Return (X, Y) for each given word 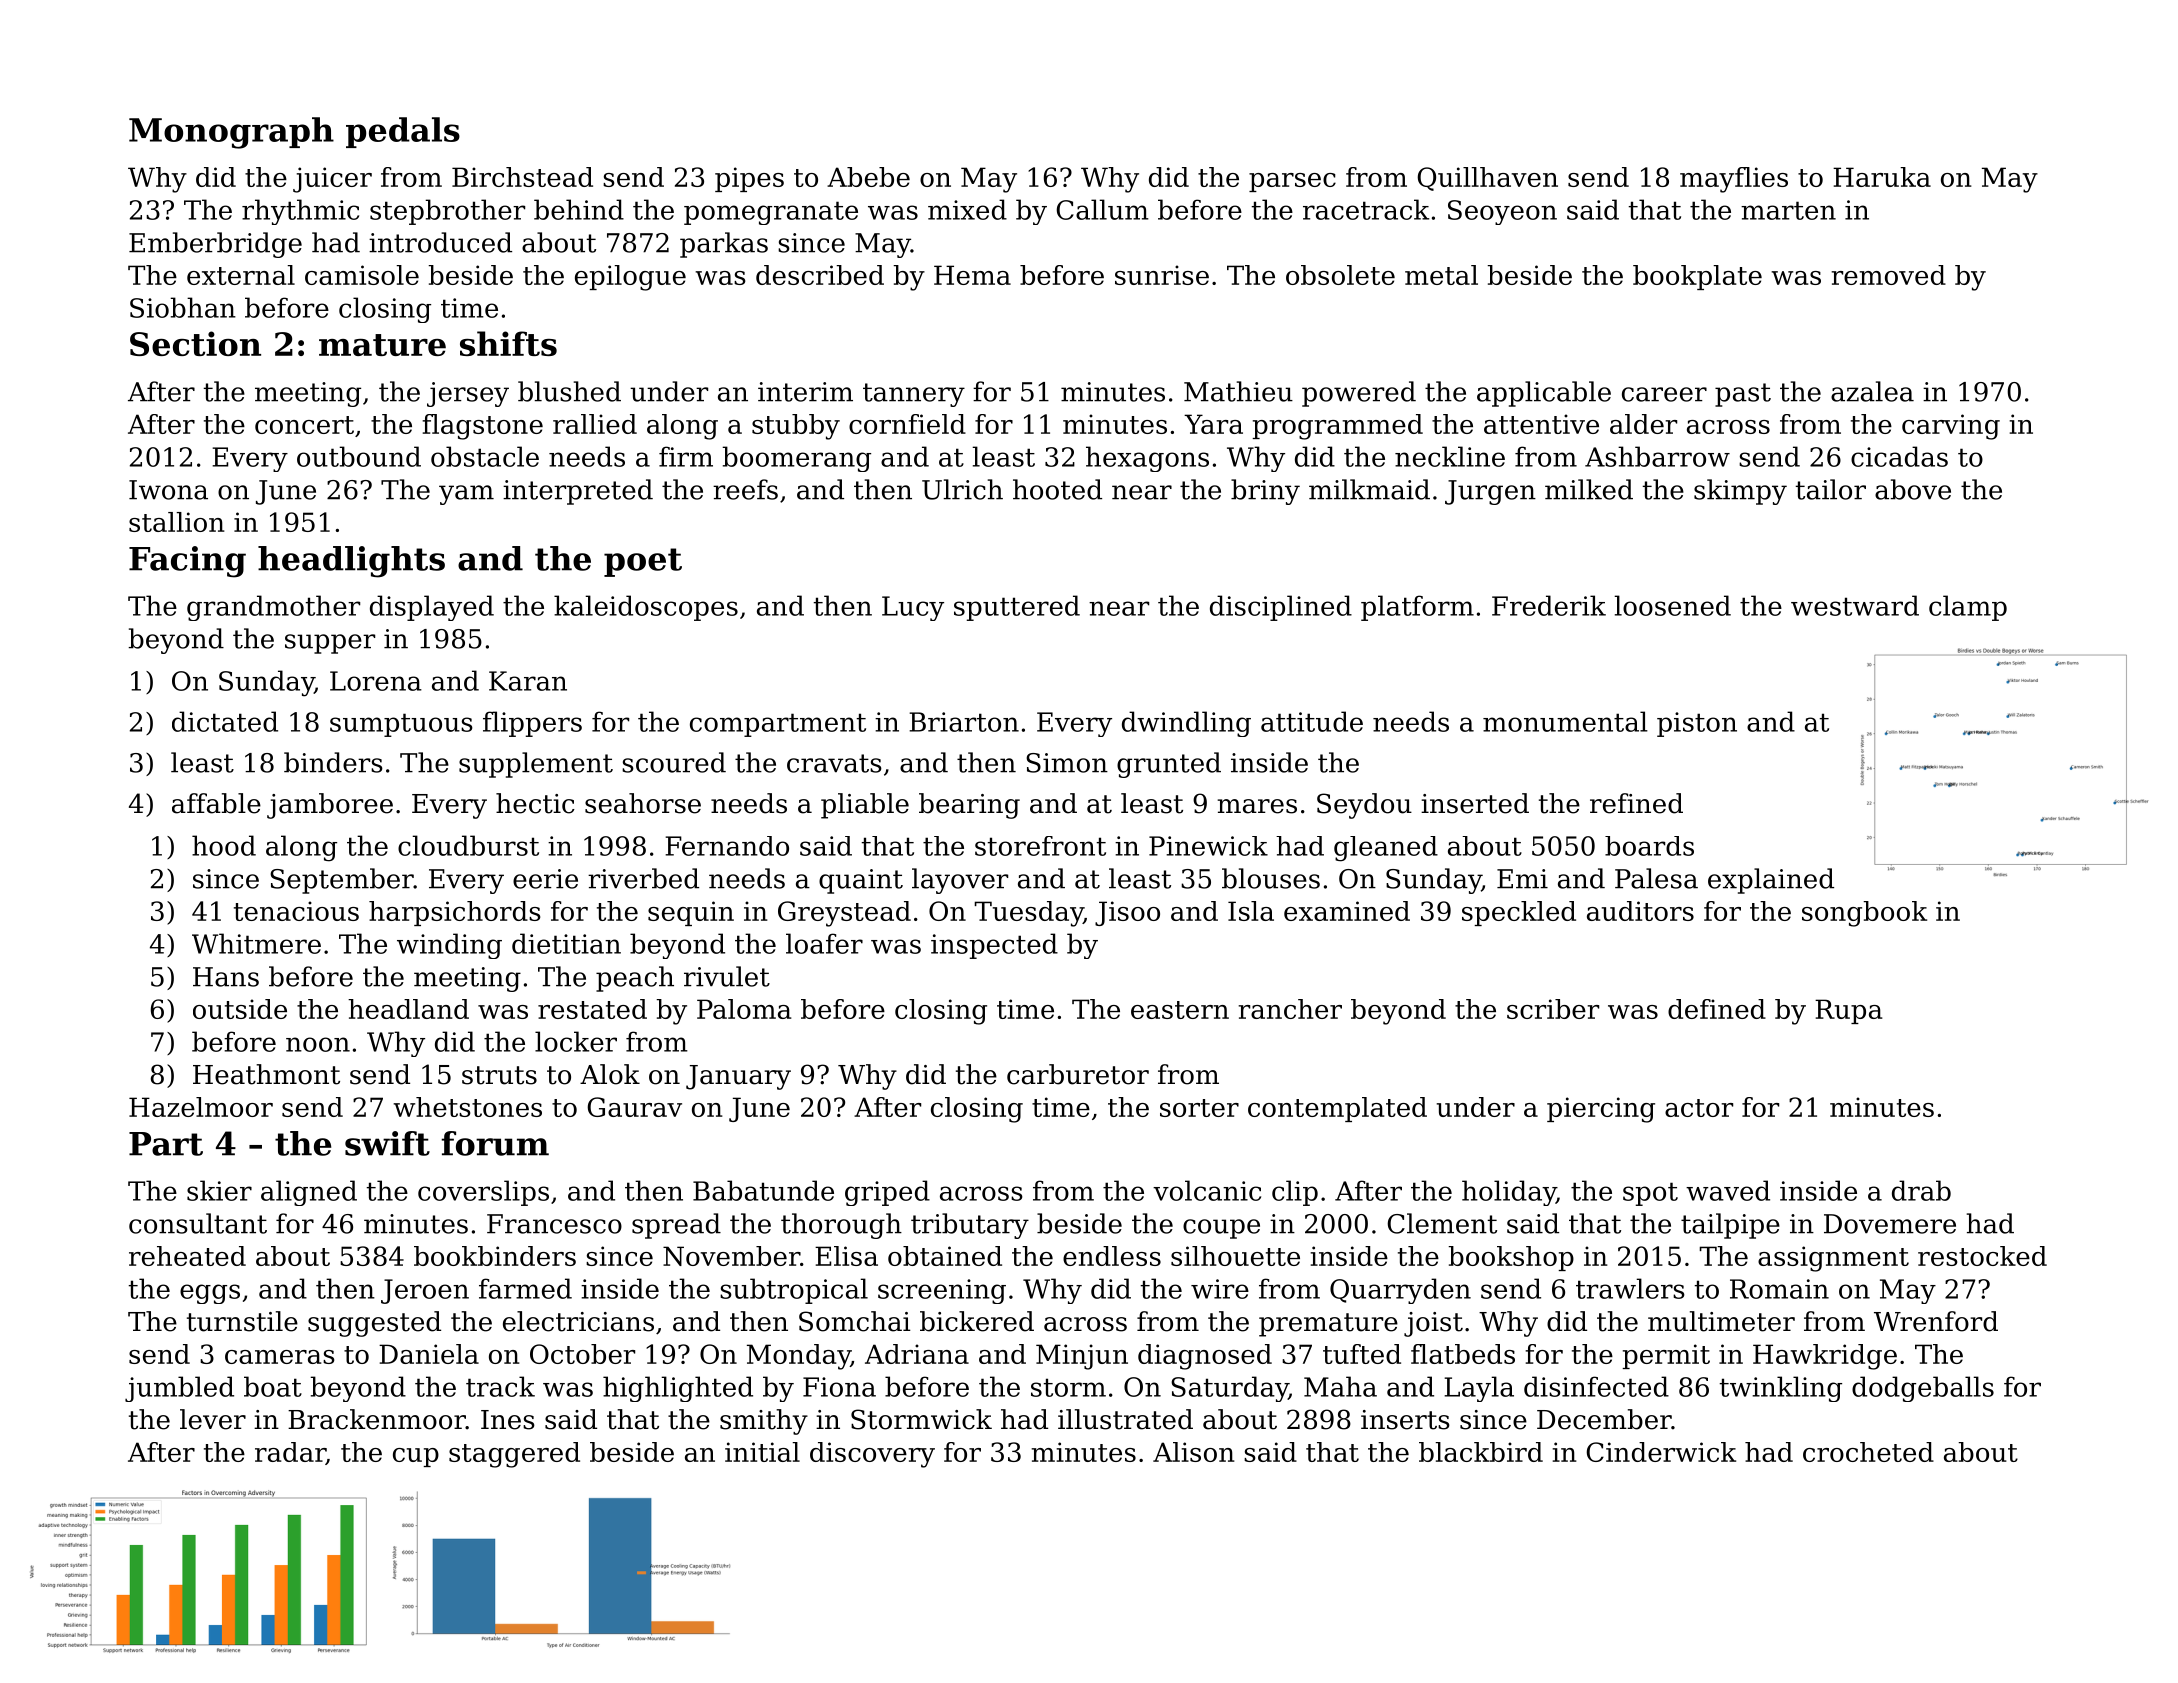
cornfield (907, 424)
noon (318, 1044)
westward (1855, 605)
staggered (514, 1455)
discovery (872, 1455)
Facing (187, 562)
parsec (1292, 182)
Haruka (1882, 177)
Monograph (231, 133)
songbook (1864, 914)
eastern (1180, 1010)
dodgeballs (1923, 1389)
